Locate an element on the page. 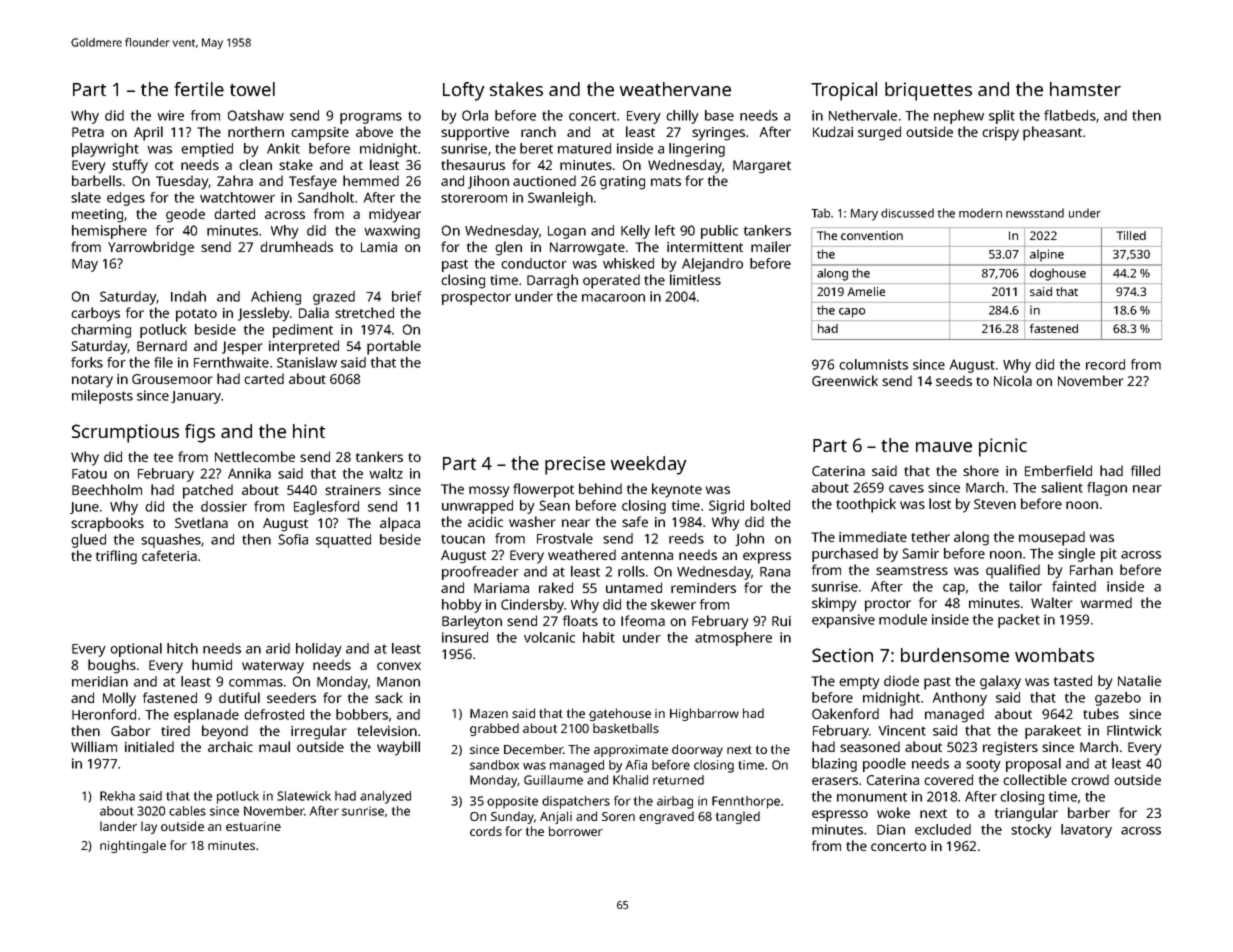 The image size is (1233, 952). habit is located at coordinates (599, 637).
